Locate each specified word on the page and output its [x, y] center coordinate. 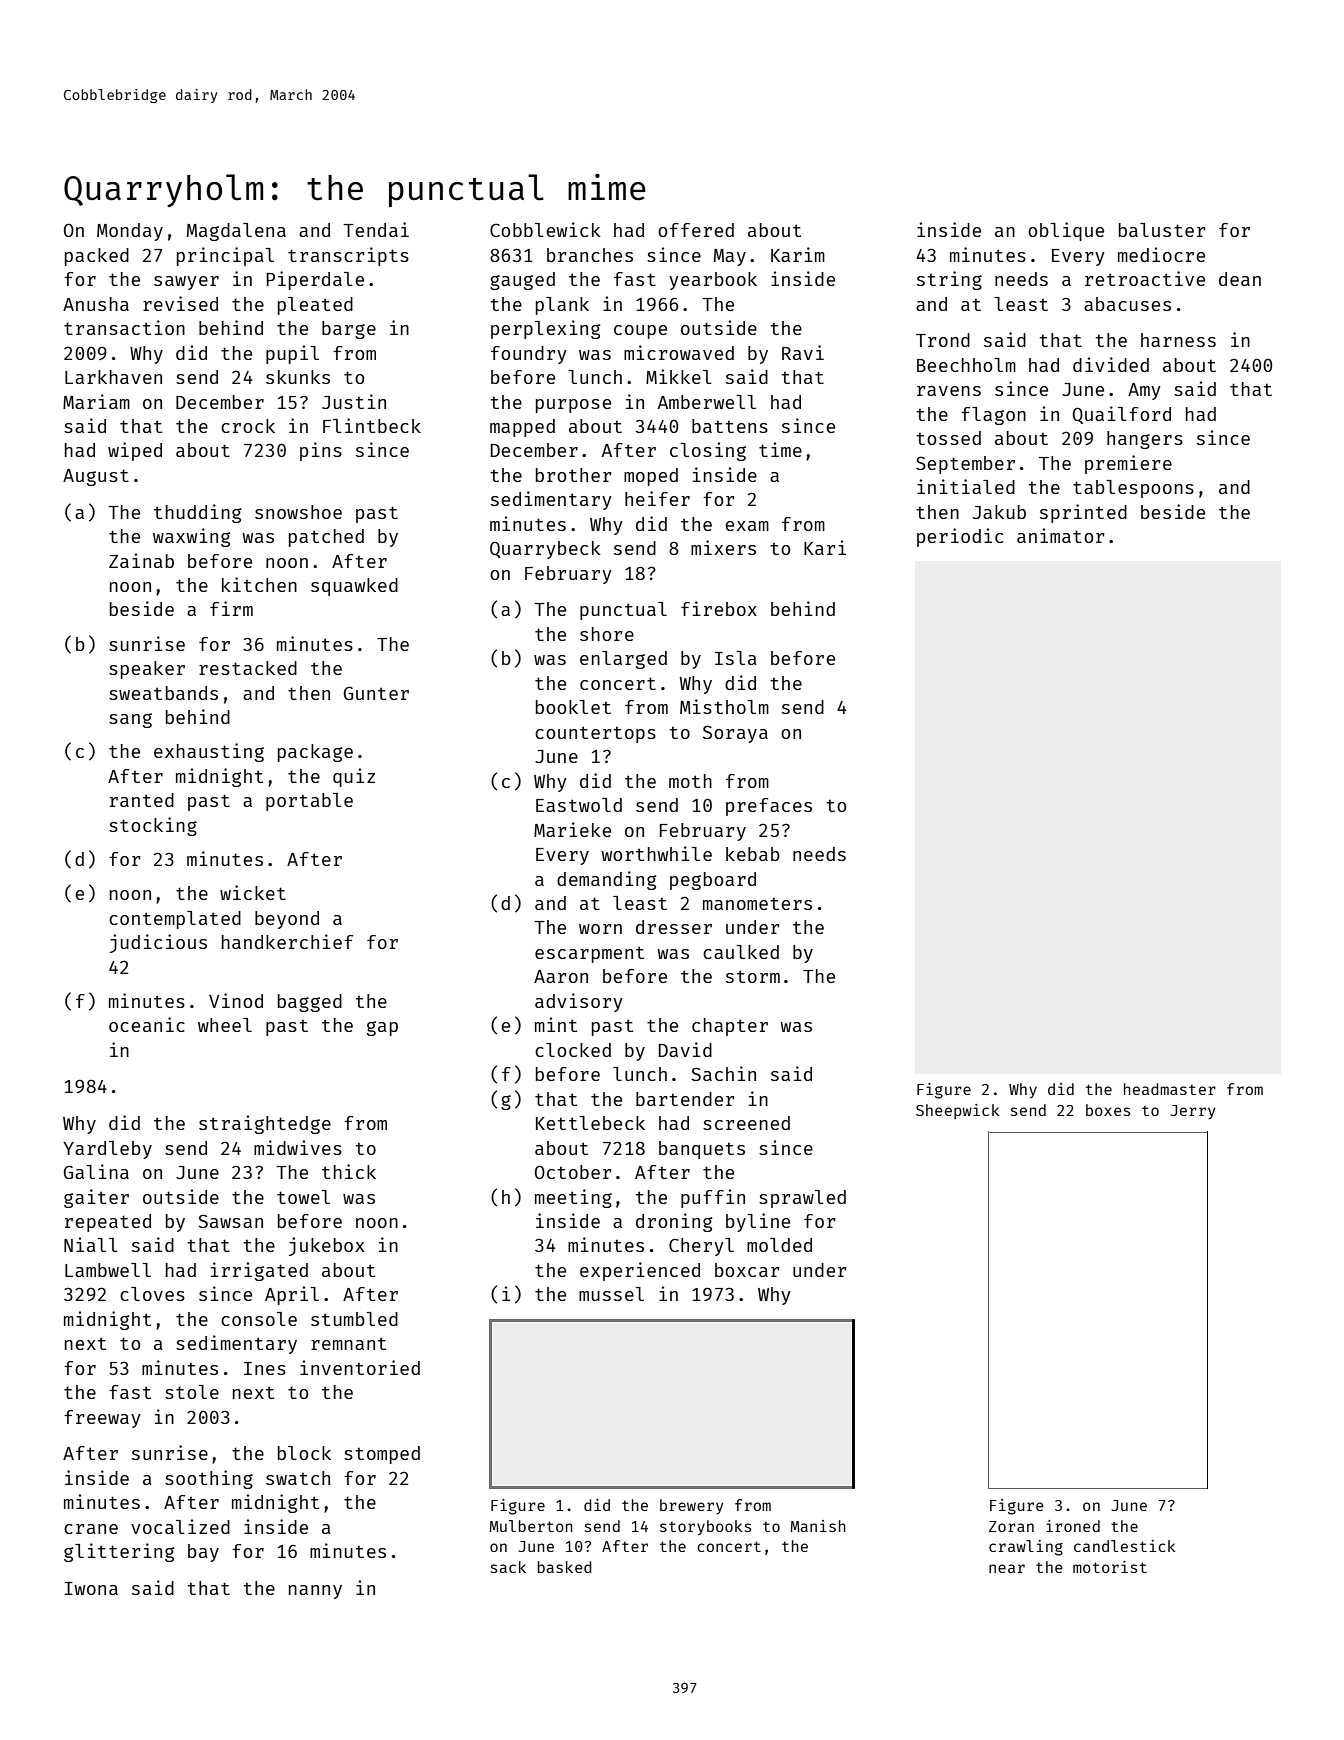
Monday [130, 232]
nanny [315, 1592]
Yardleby [107, 1150]
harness [1178, 340]
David [685, 1049]
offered [696, 230]
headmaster [1170, 1089]
